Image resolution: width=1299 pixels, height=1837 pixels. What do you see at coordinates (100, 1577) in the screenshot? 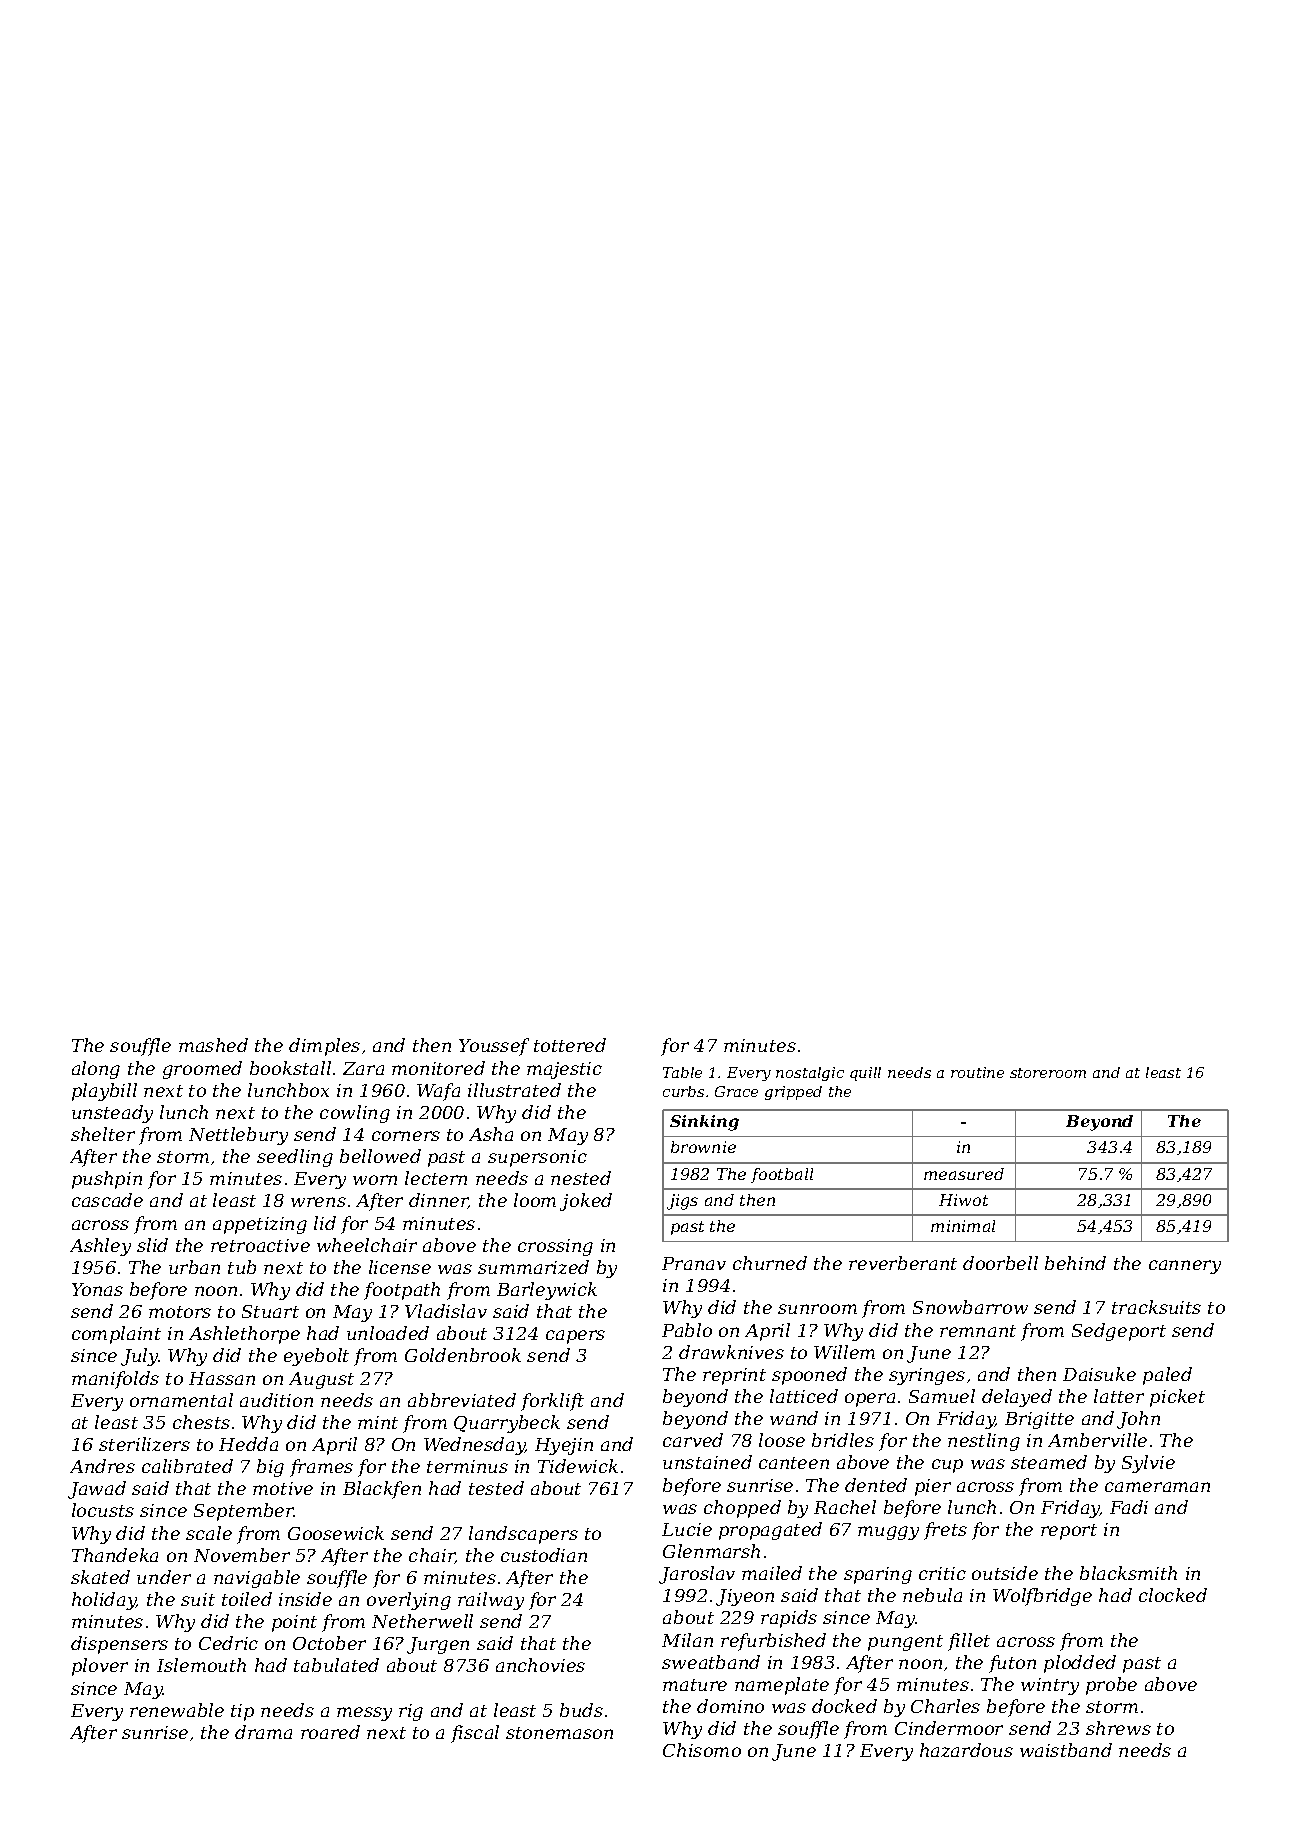
I see `skated` at bounding box center [100, 1577].
